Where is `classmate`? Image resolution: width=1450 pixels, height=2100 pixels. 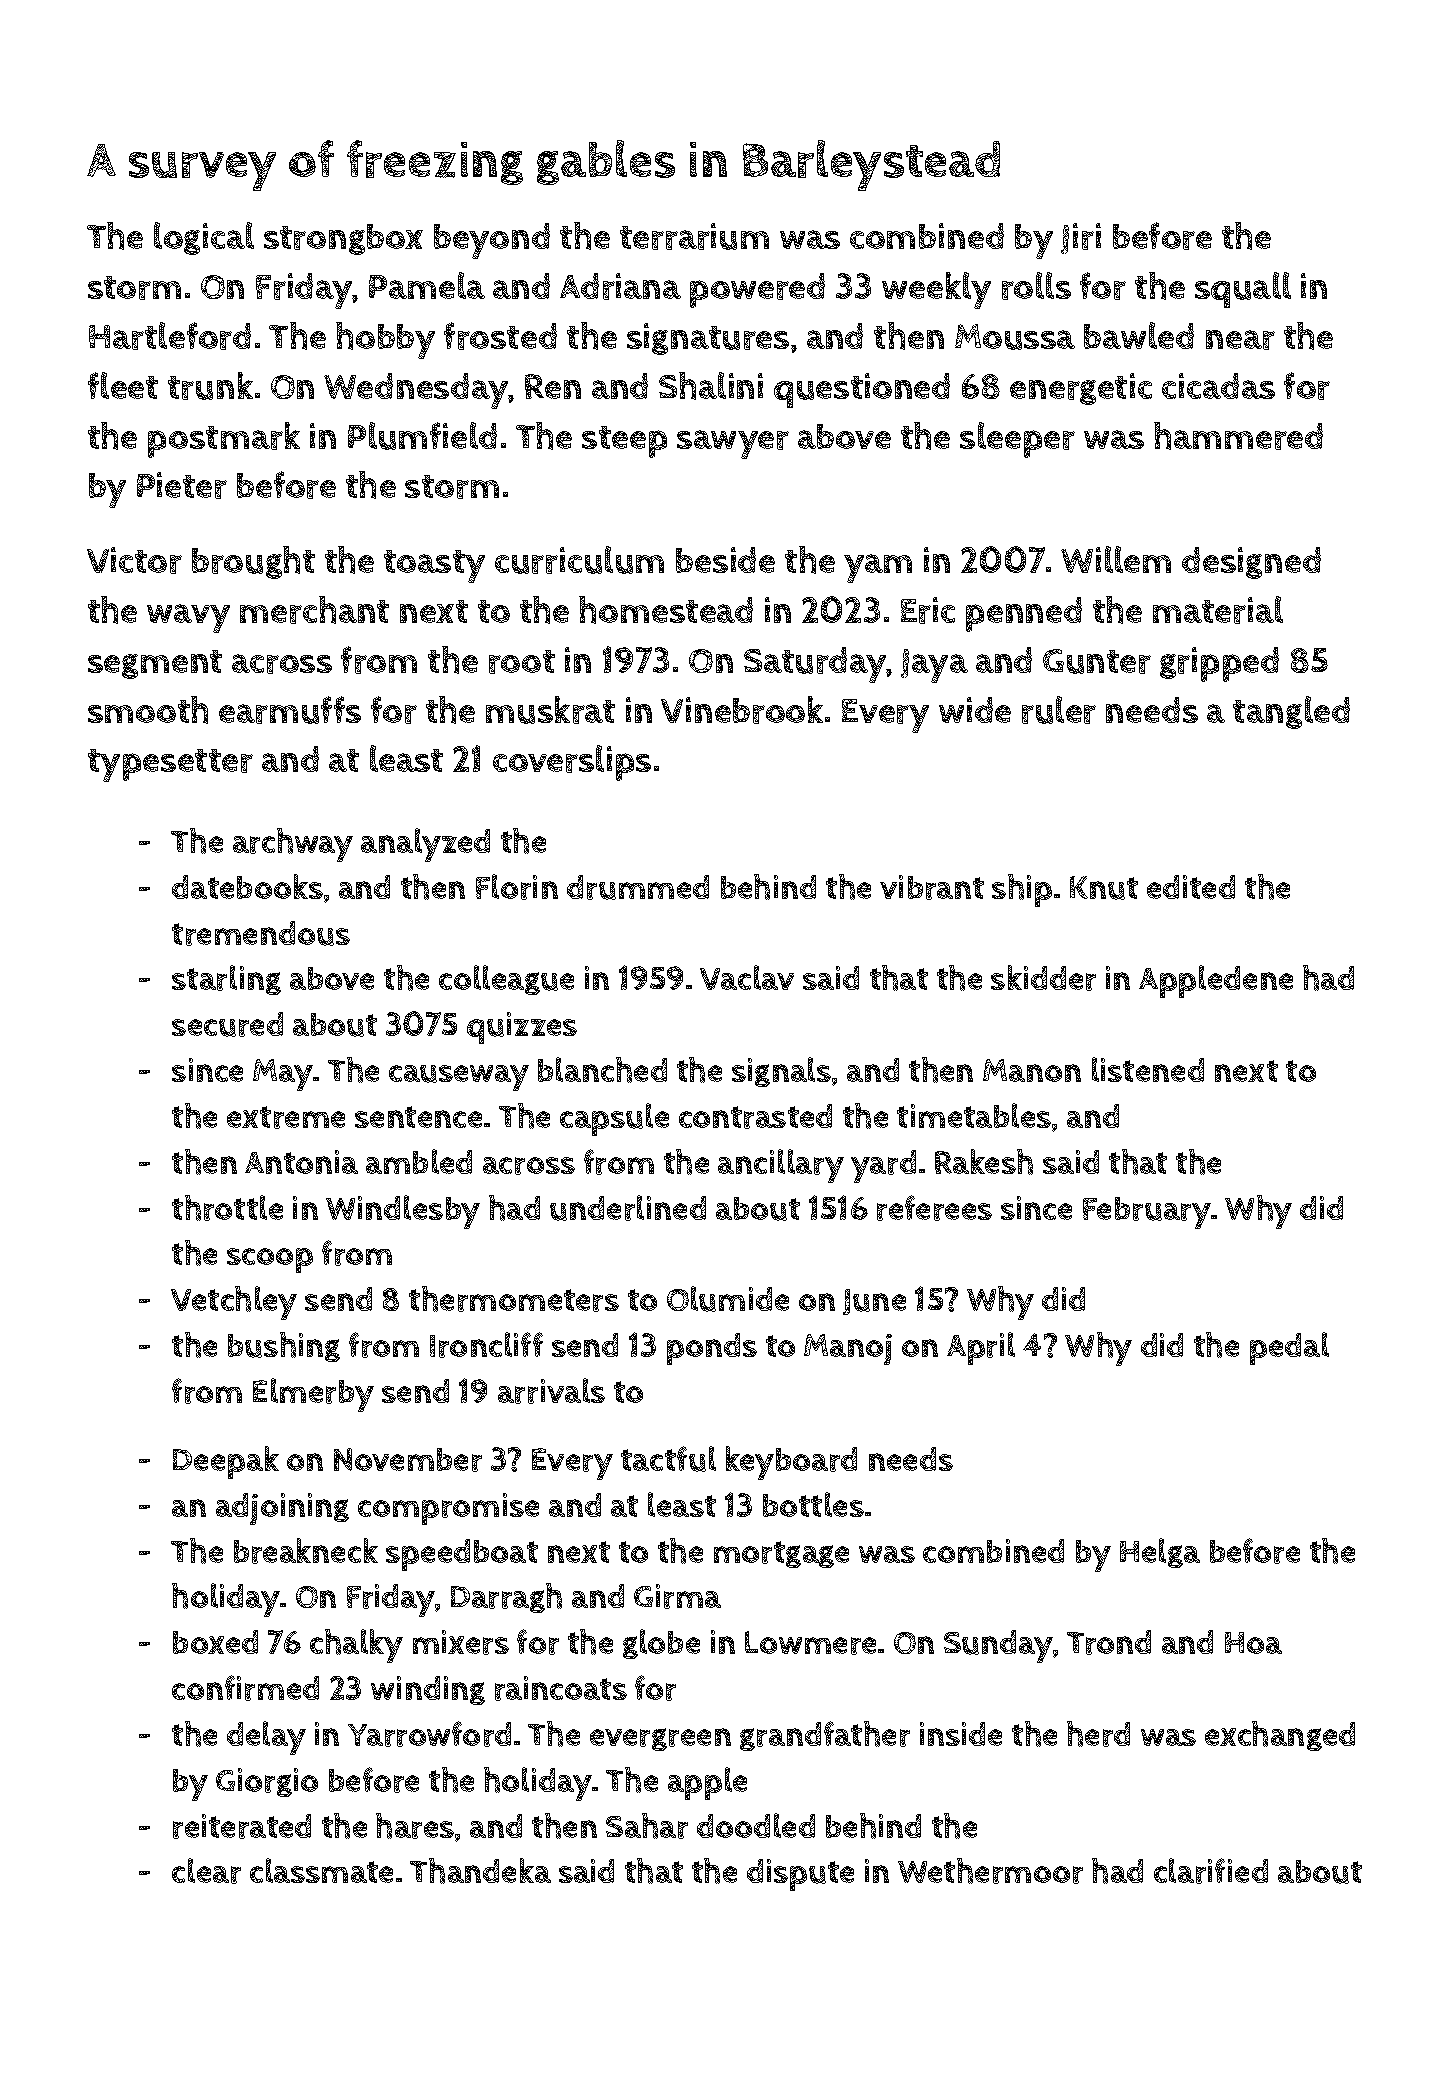
classmate is located at coordinates (321, 1870).
